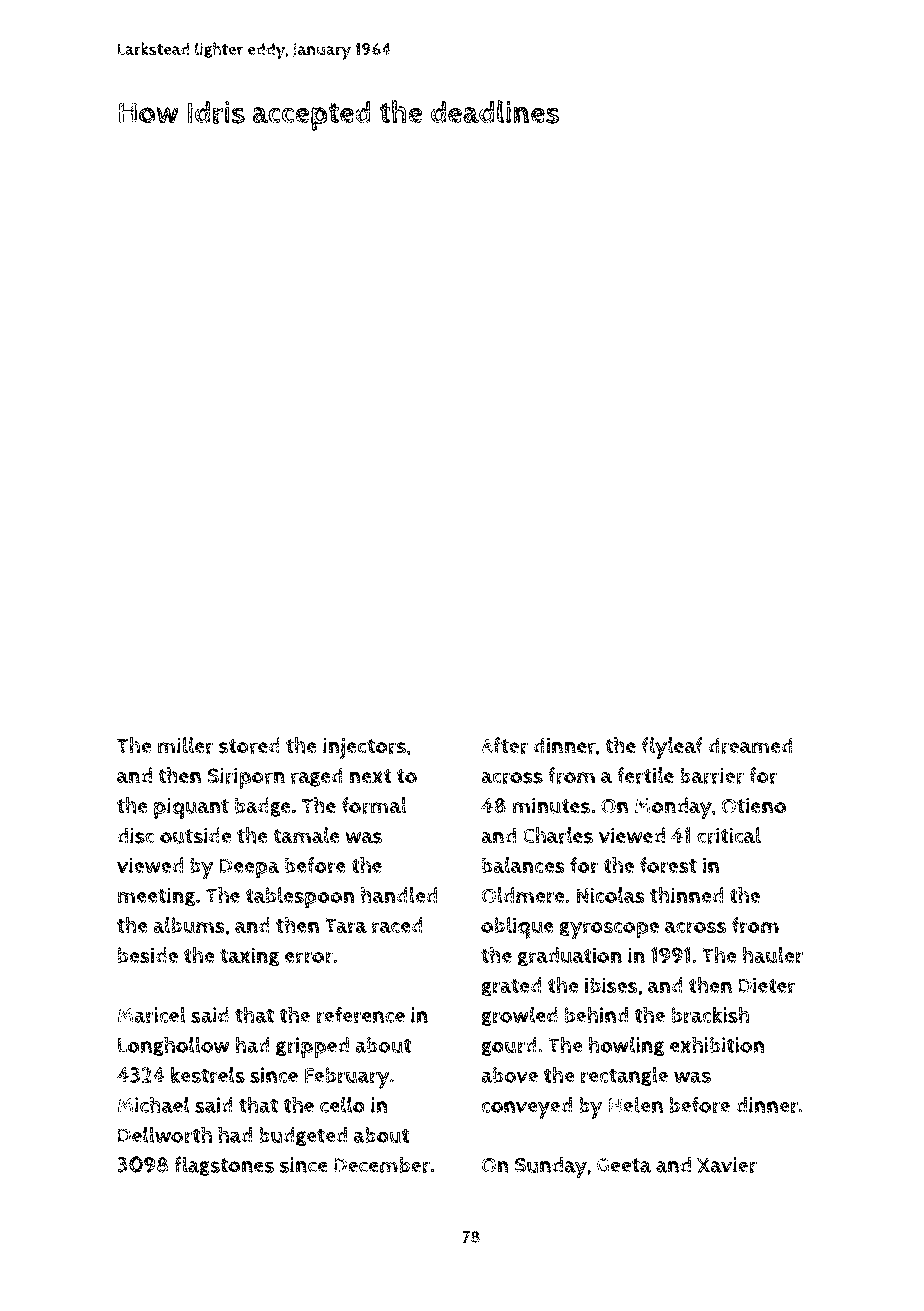 Image resolution: width=924 pixels, height=1311 pixels. I want to click on Maricel, so click(151, 1015).
